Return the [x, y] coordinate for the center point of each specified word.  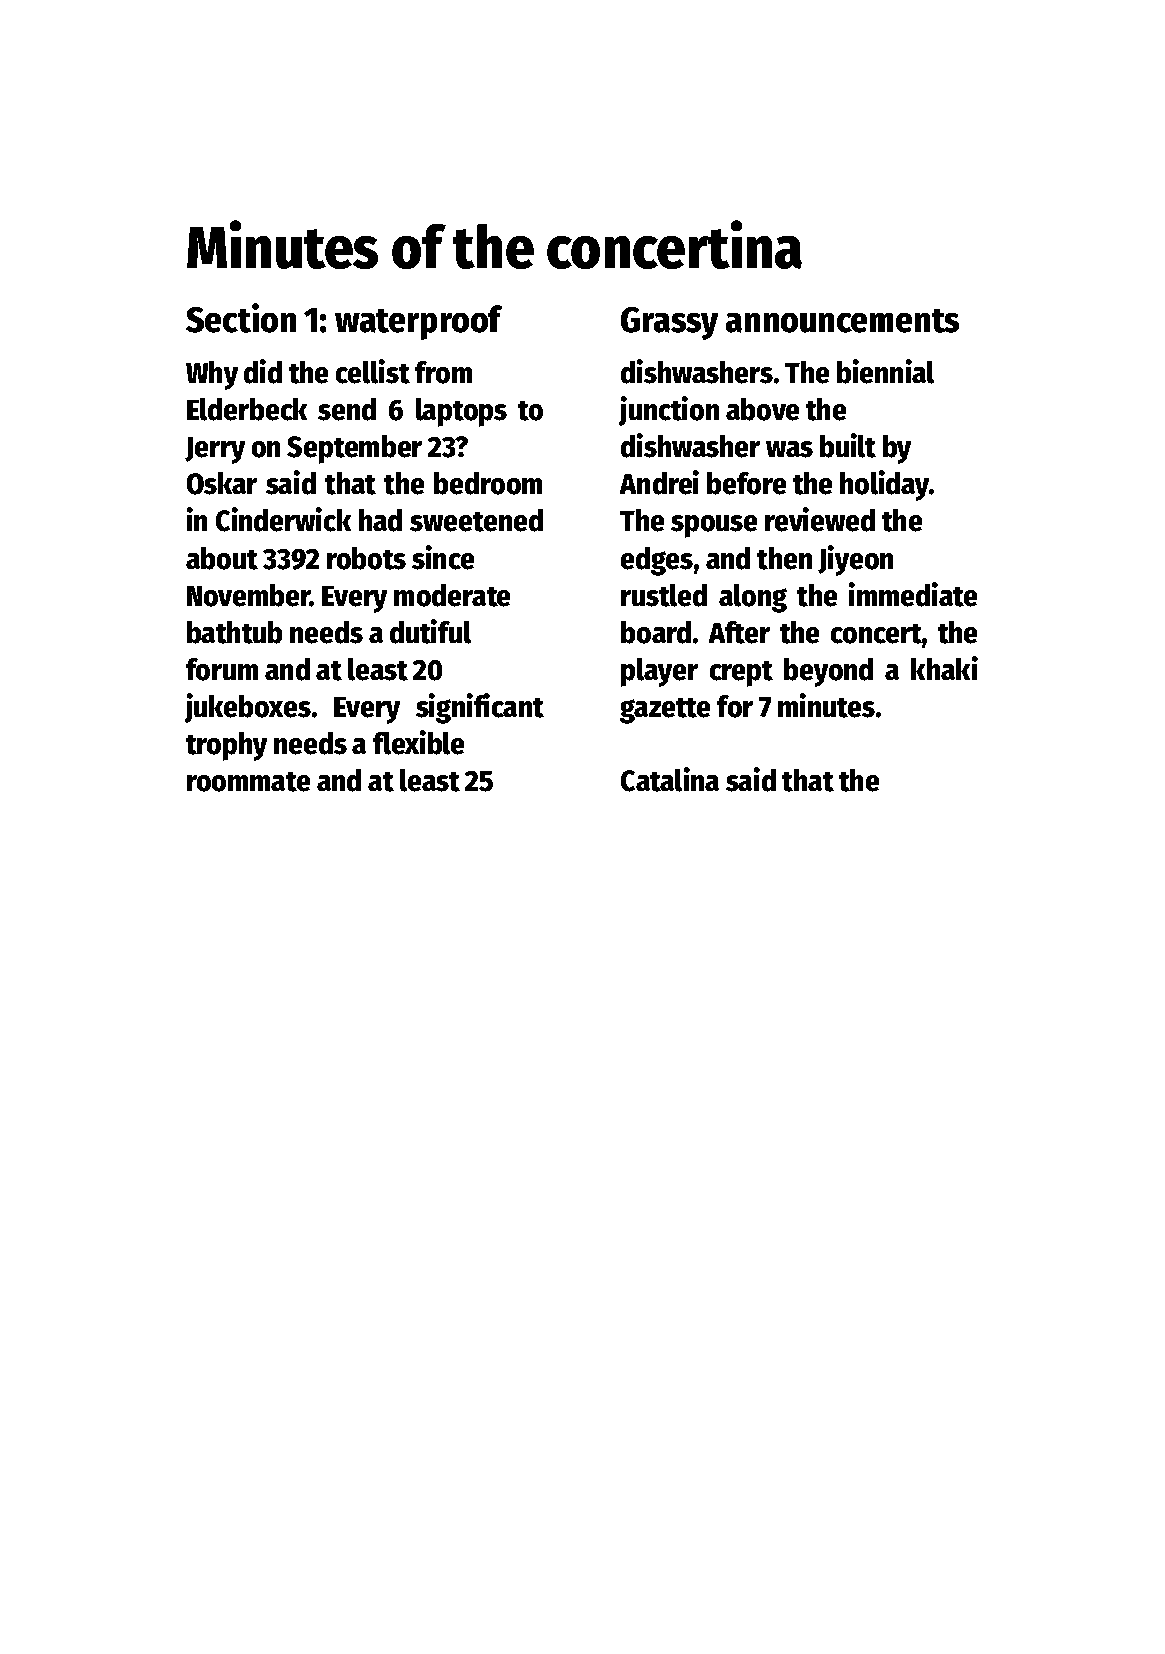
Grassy [669, 323]
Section [241, 318]
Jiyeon [855, 560]
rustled [664, 595]
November [249, 595]
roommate [248, 782]
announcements [842, 321]
